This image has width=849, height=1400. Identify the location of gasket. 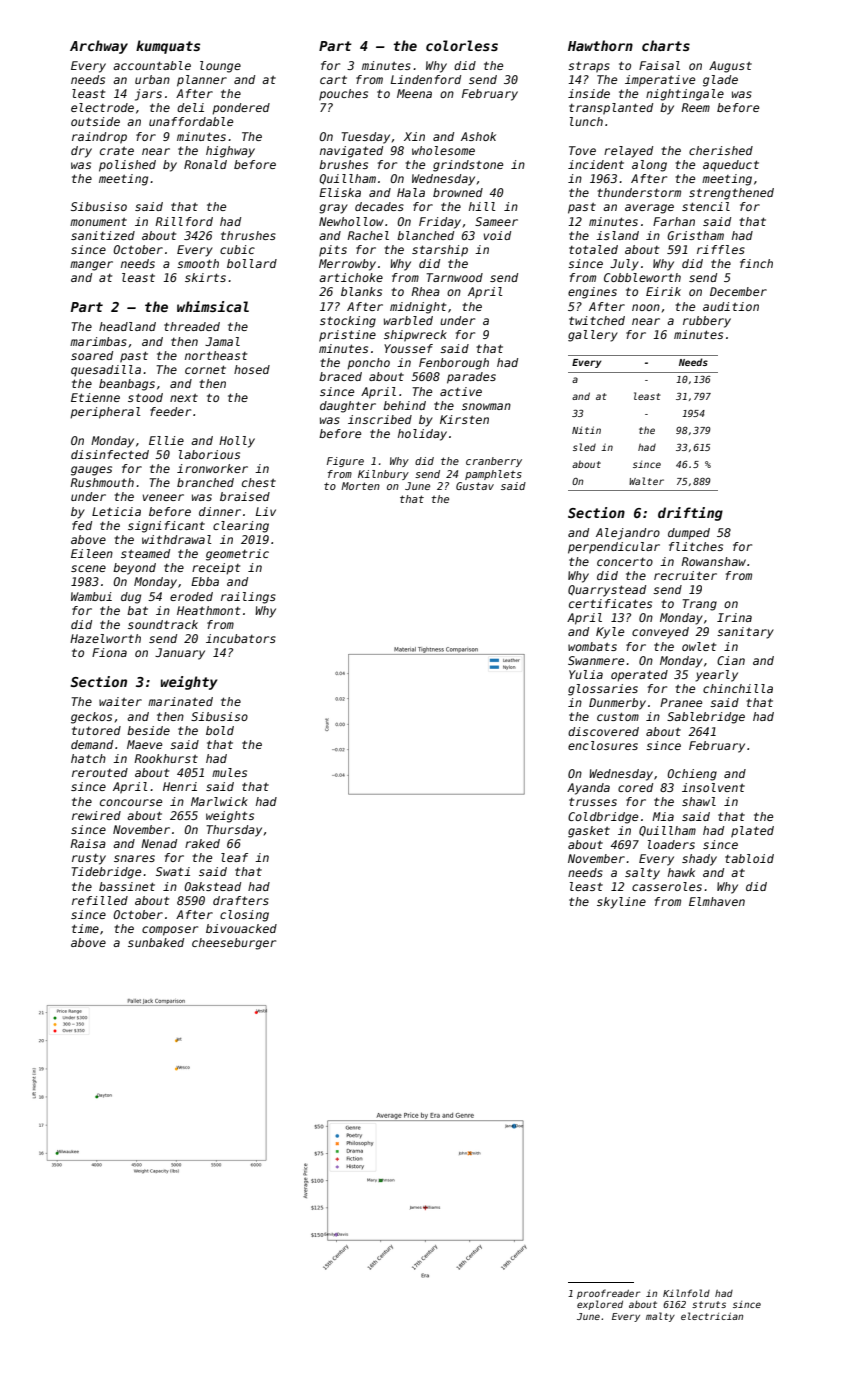
(589, 832).
